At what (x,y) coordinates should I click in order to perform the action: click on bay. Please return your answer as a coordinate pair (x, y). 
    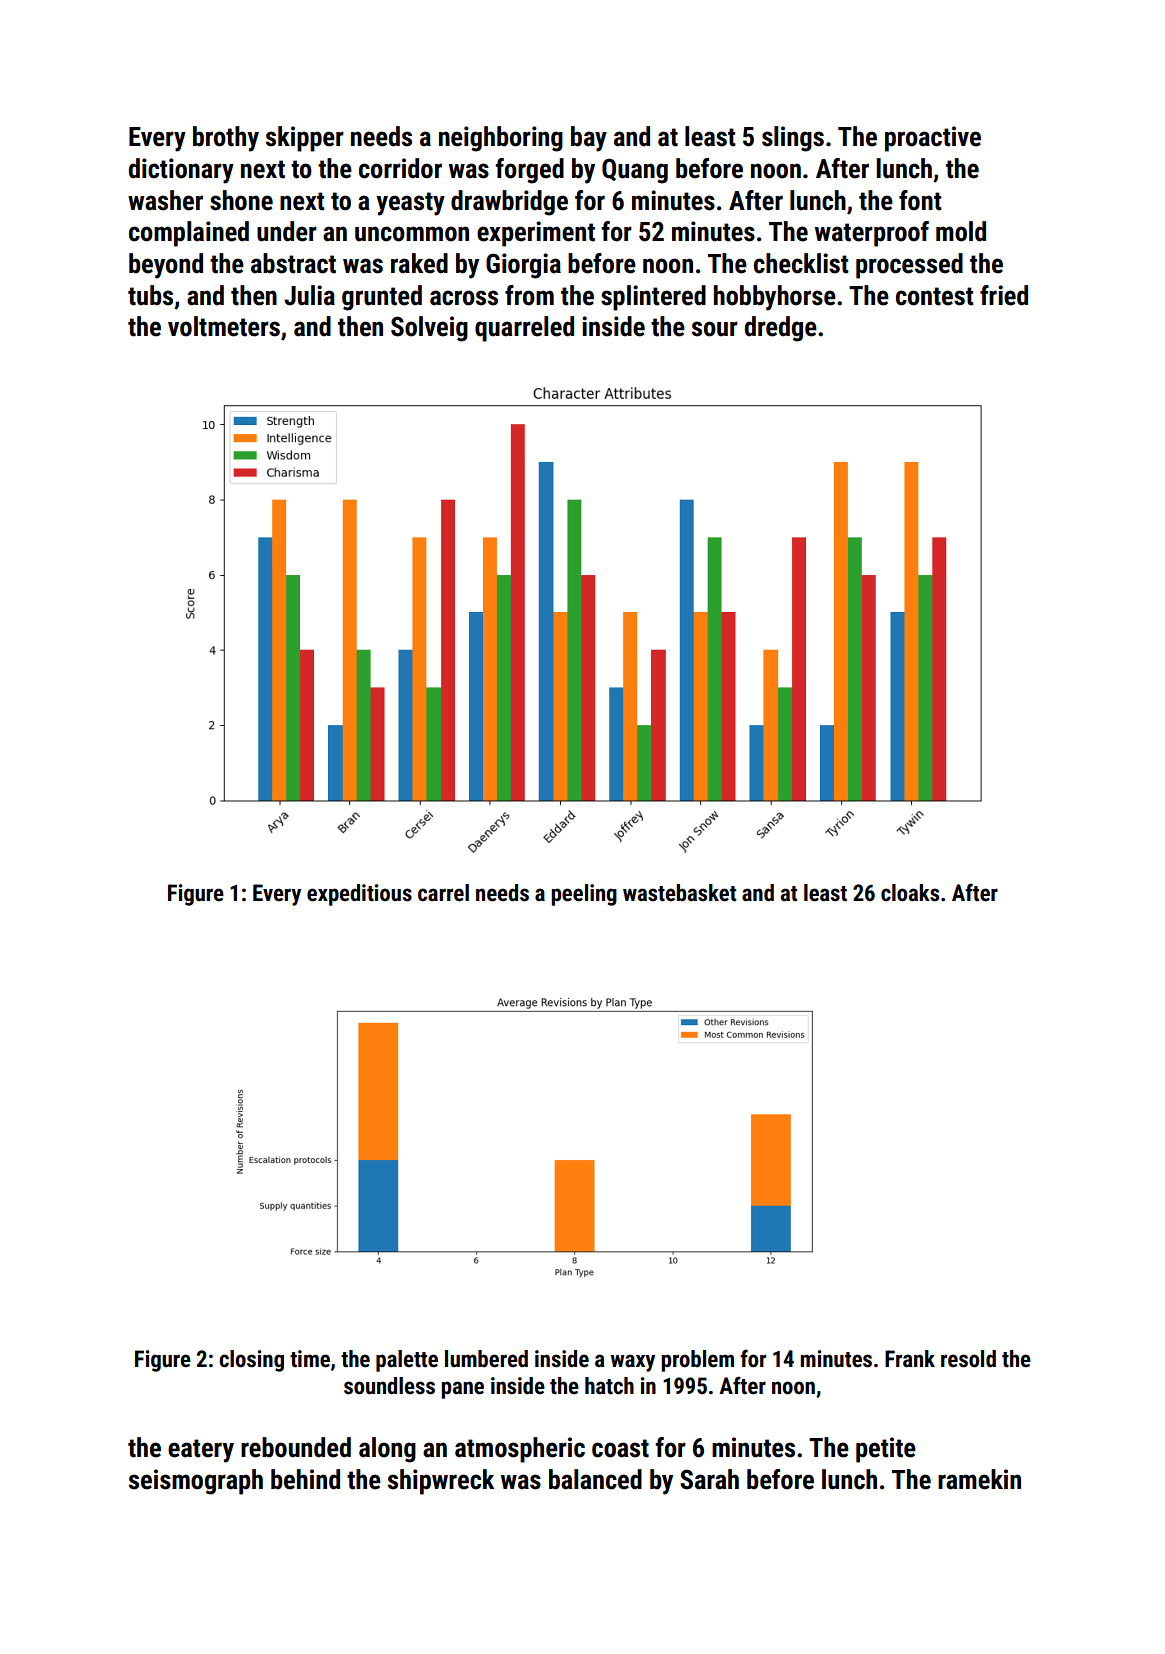
    Looking at the image, I should click on (589, 139).
